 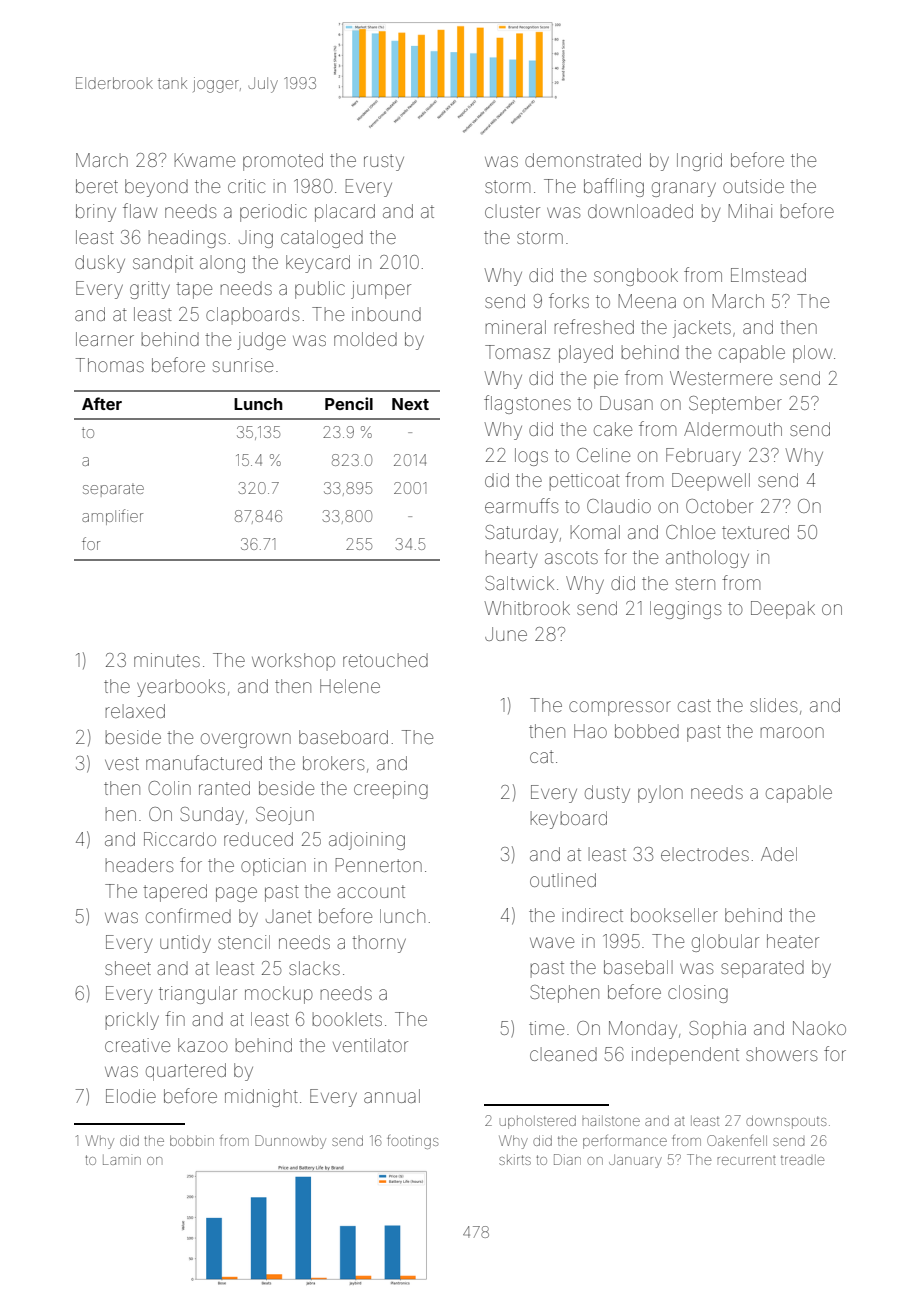 I want to click on Kwame, so click(x=205, y=160).
